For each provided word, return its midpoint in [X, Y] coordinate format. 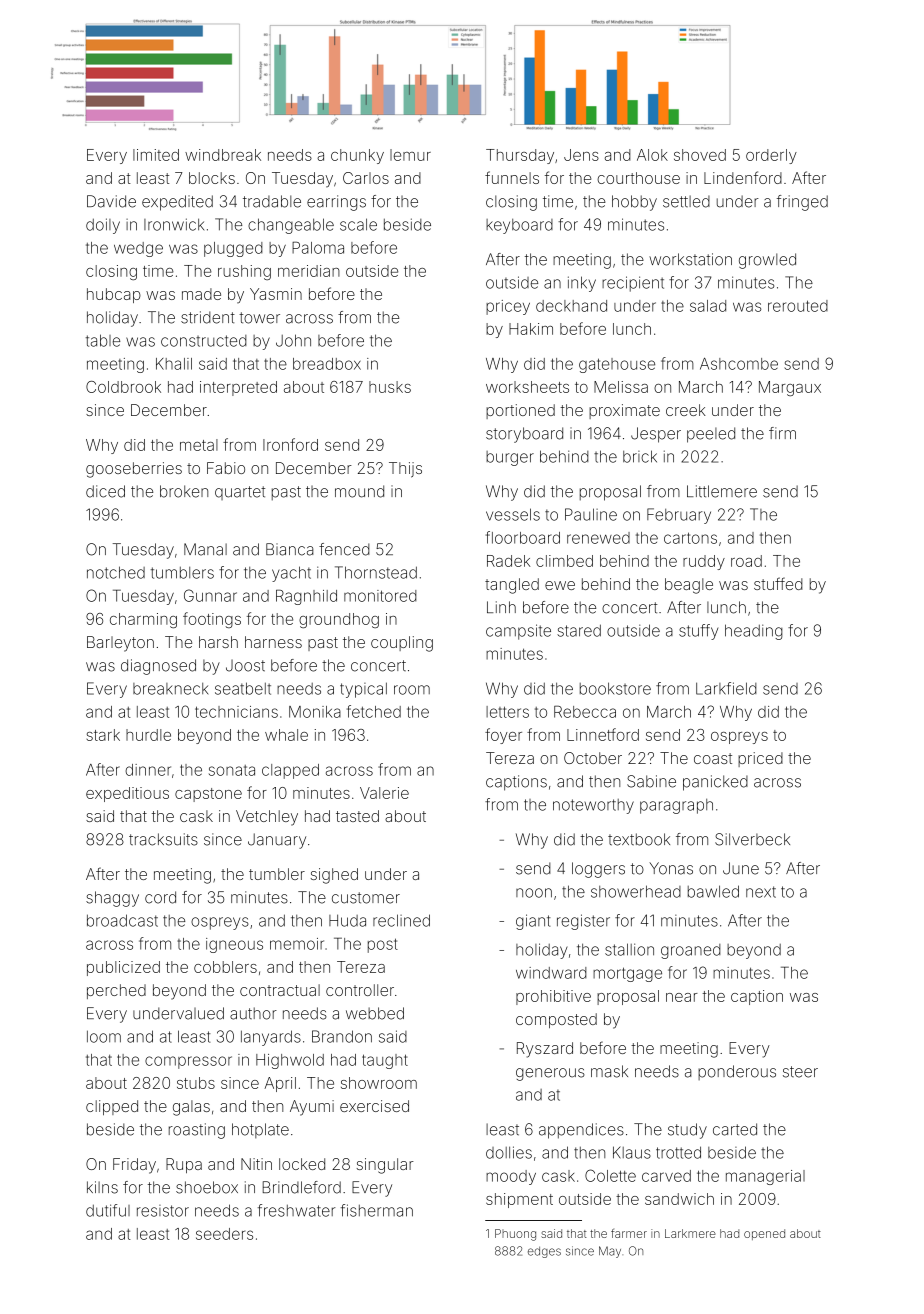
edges [544, 1252]
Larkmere [690, 1233]
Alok [652, 155]
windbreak [223, 155]
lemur [410, 155]
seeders [224, 1234]
